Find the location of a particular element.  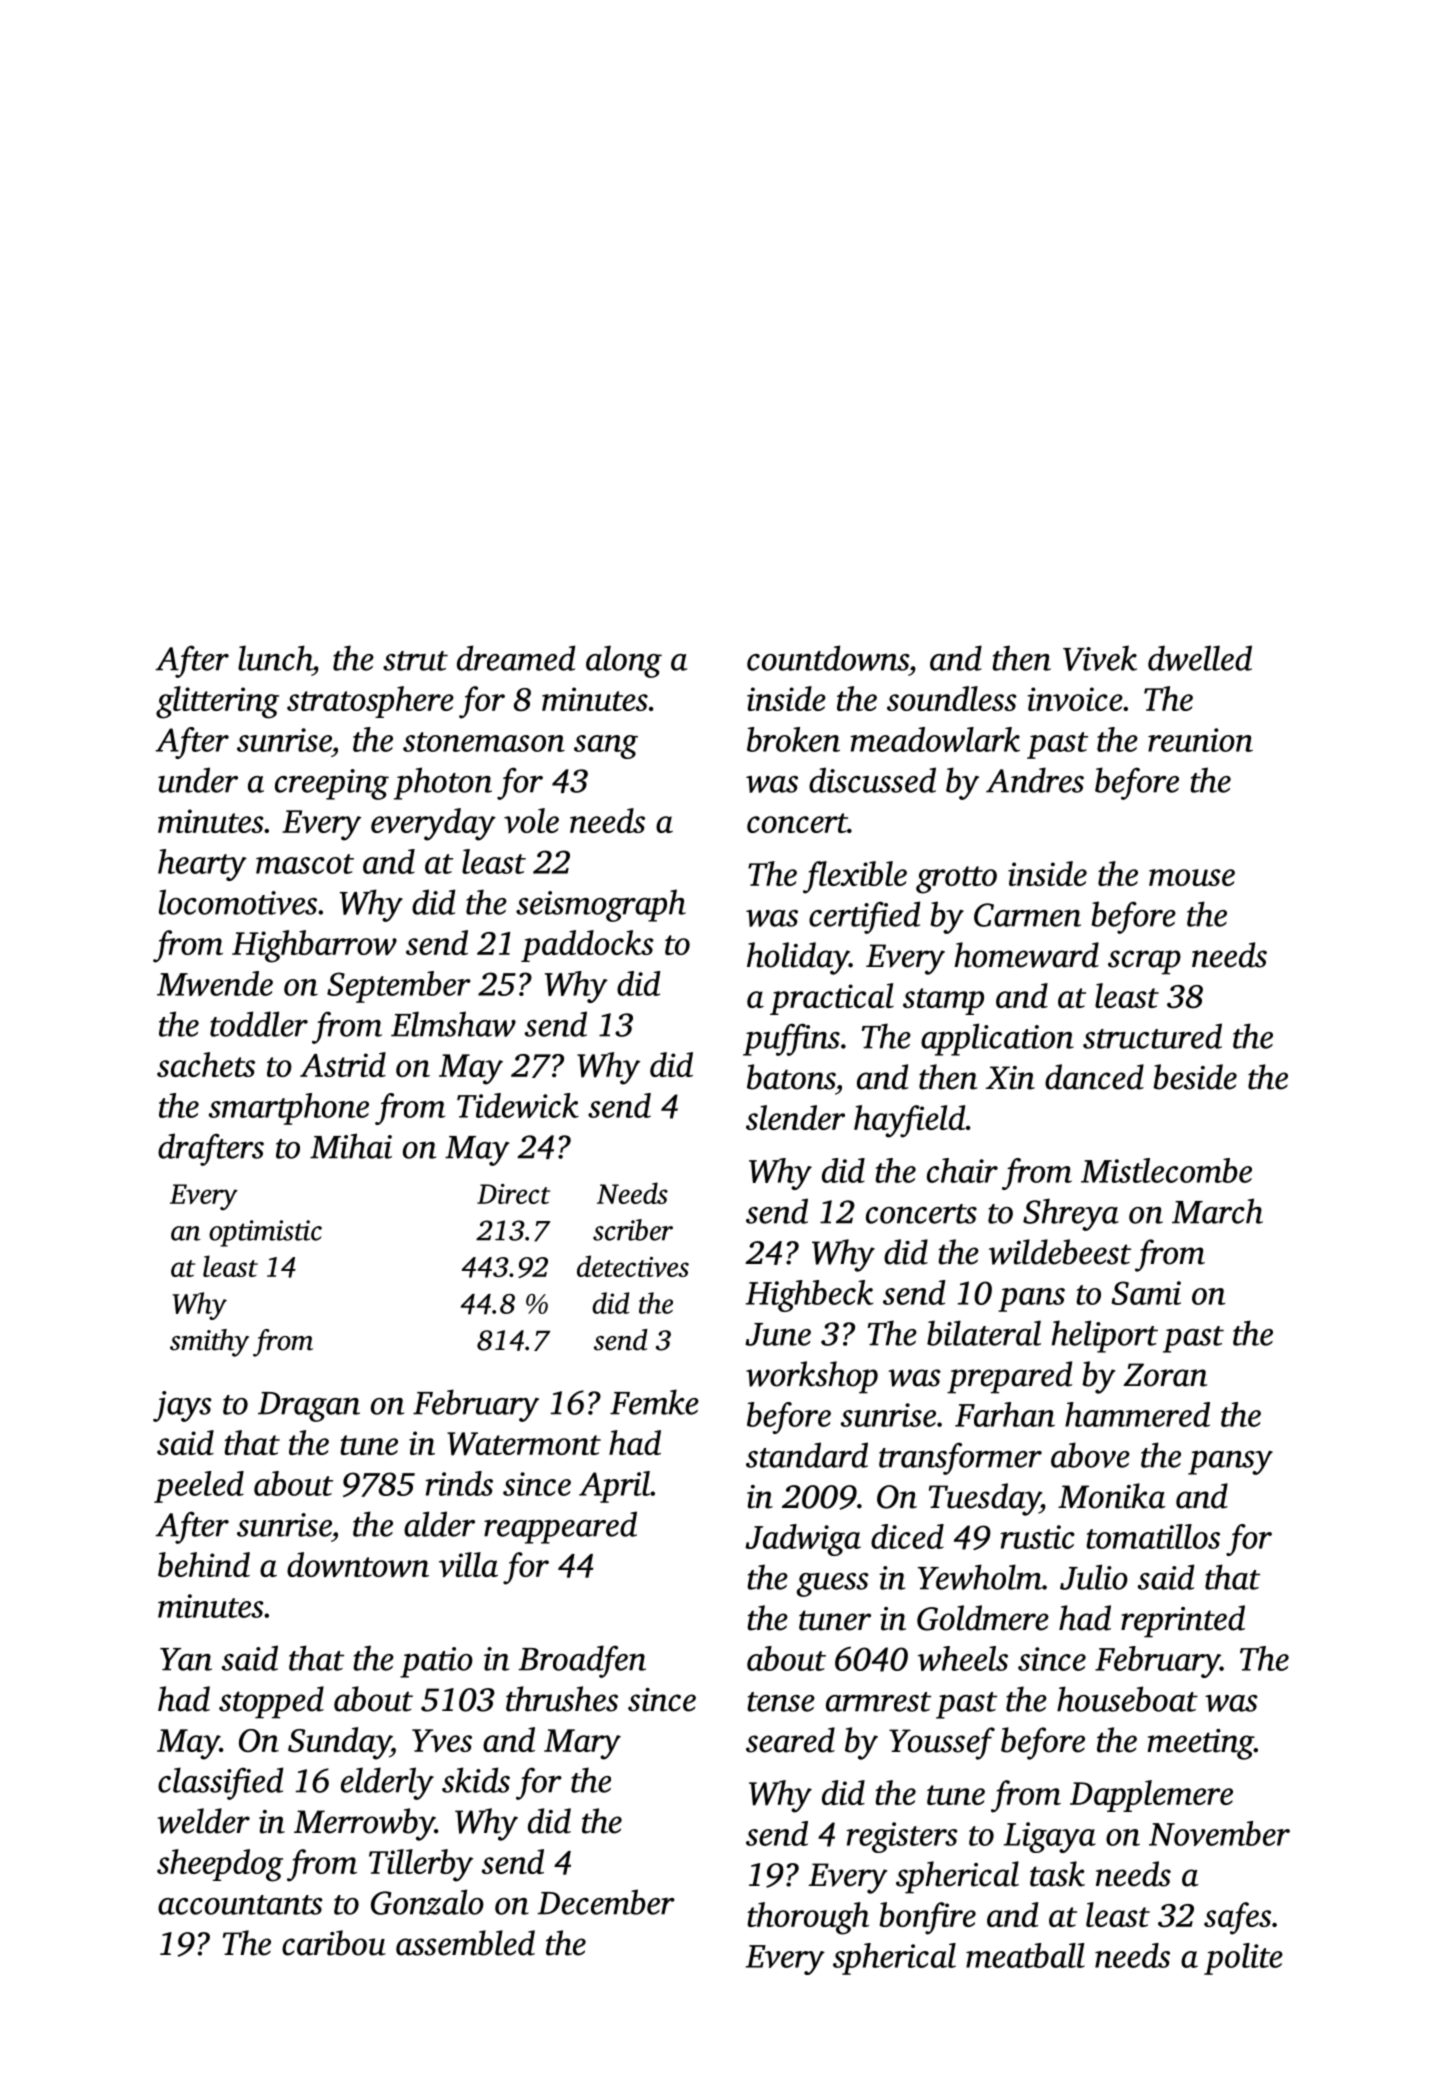

broken is located at coordinates (793, 739).
